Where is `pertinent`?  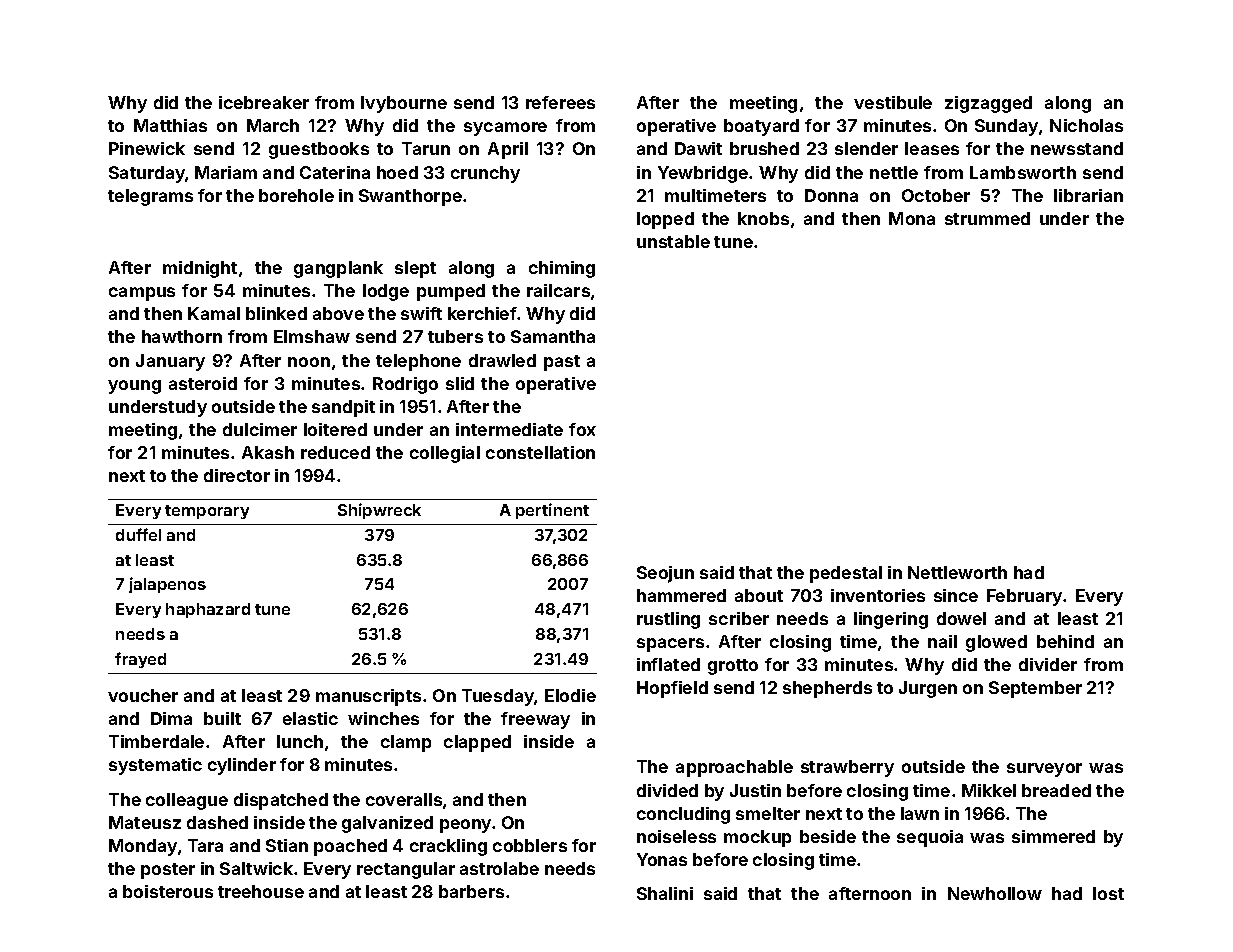 pertinent is located at coordinates (552, 511).
